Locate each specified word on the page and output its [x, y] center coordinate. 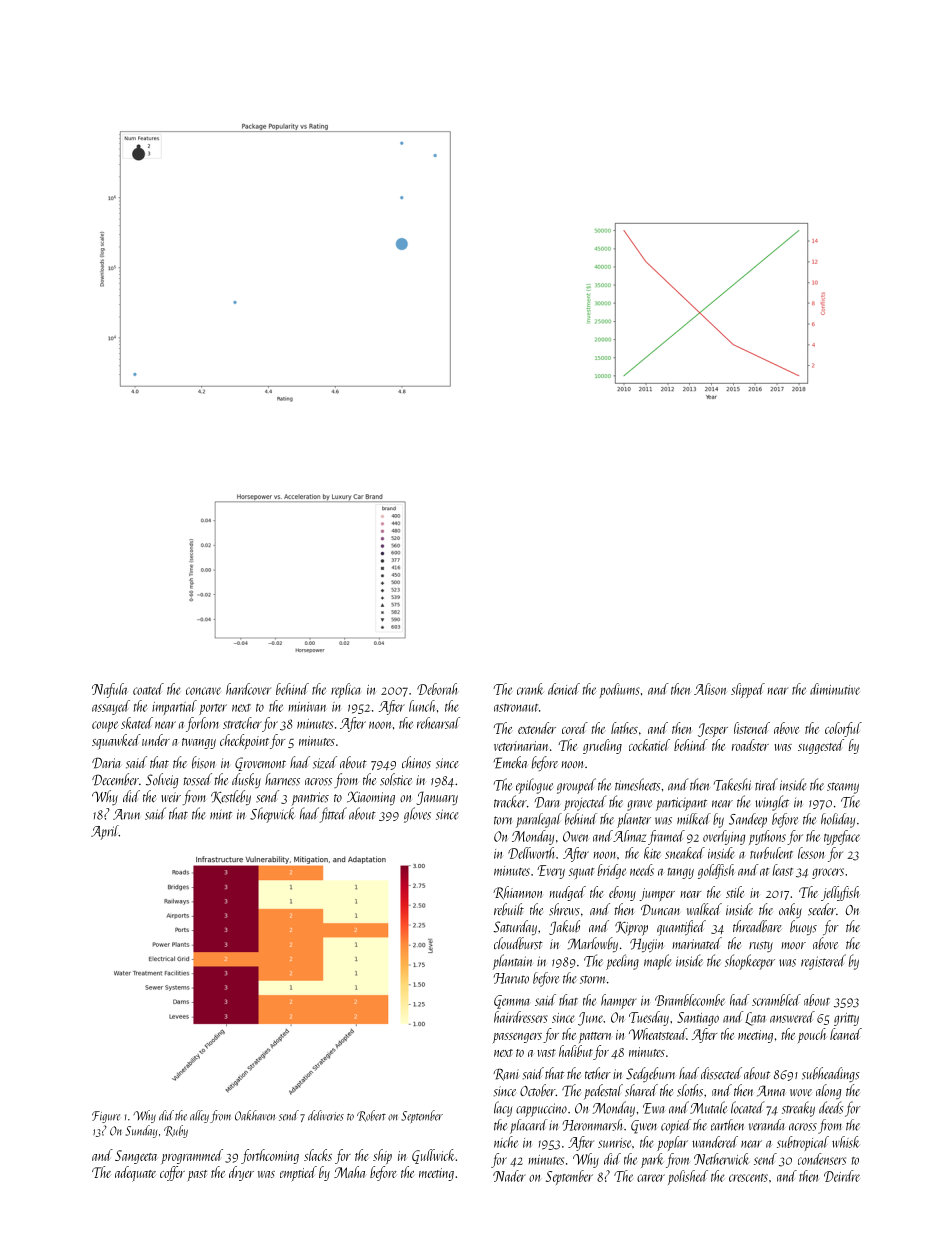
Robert [371, 1116]
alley [199, 1116]
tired [766, 784]
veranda [767, 1125]
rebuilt [509, 909]
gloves [417, 815]
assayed [111, 707]
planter [634, 820]
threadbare [757, 926]
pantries [310, 798]
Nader [509, 1176]
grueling [602, 746]
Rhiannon [517, 893]
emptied [298, 1173]
